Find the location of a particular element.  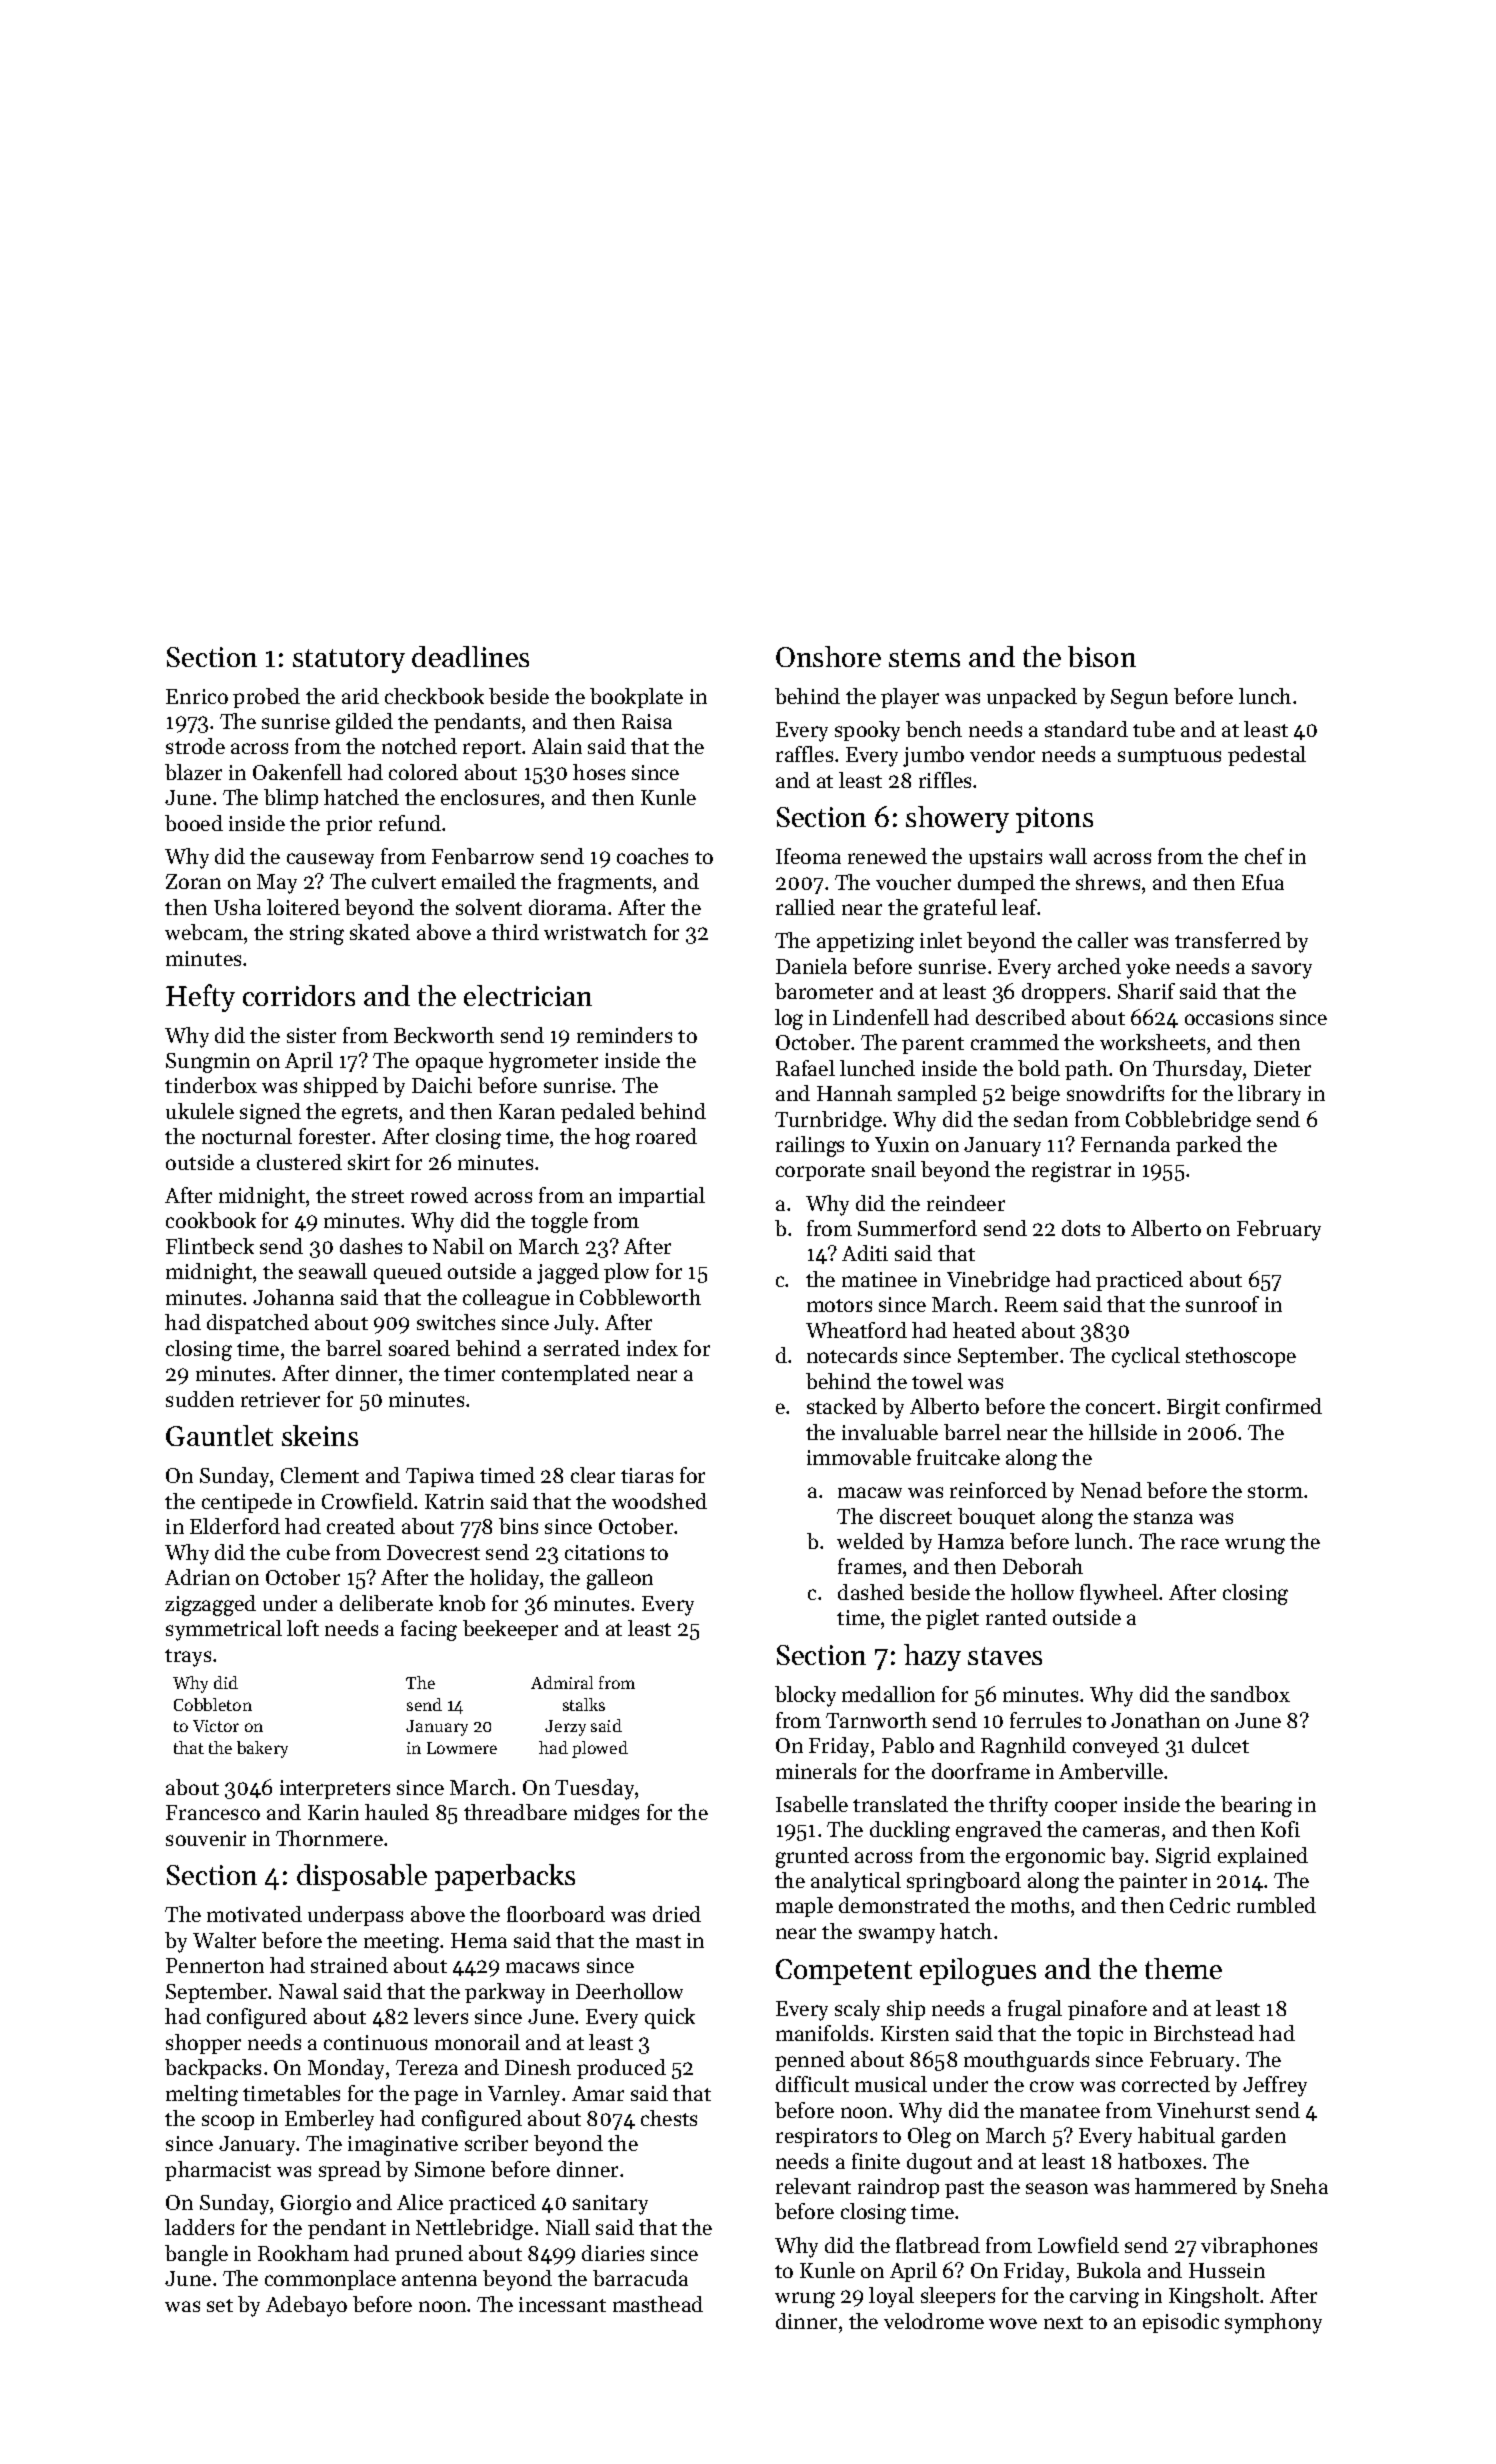

jagged is located at coordinates (568, 1273).
